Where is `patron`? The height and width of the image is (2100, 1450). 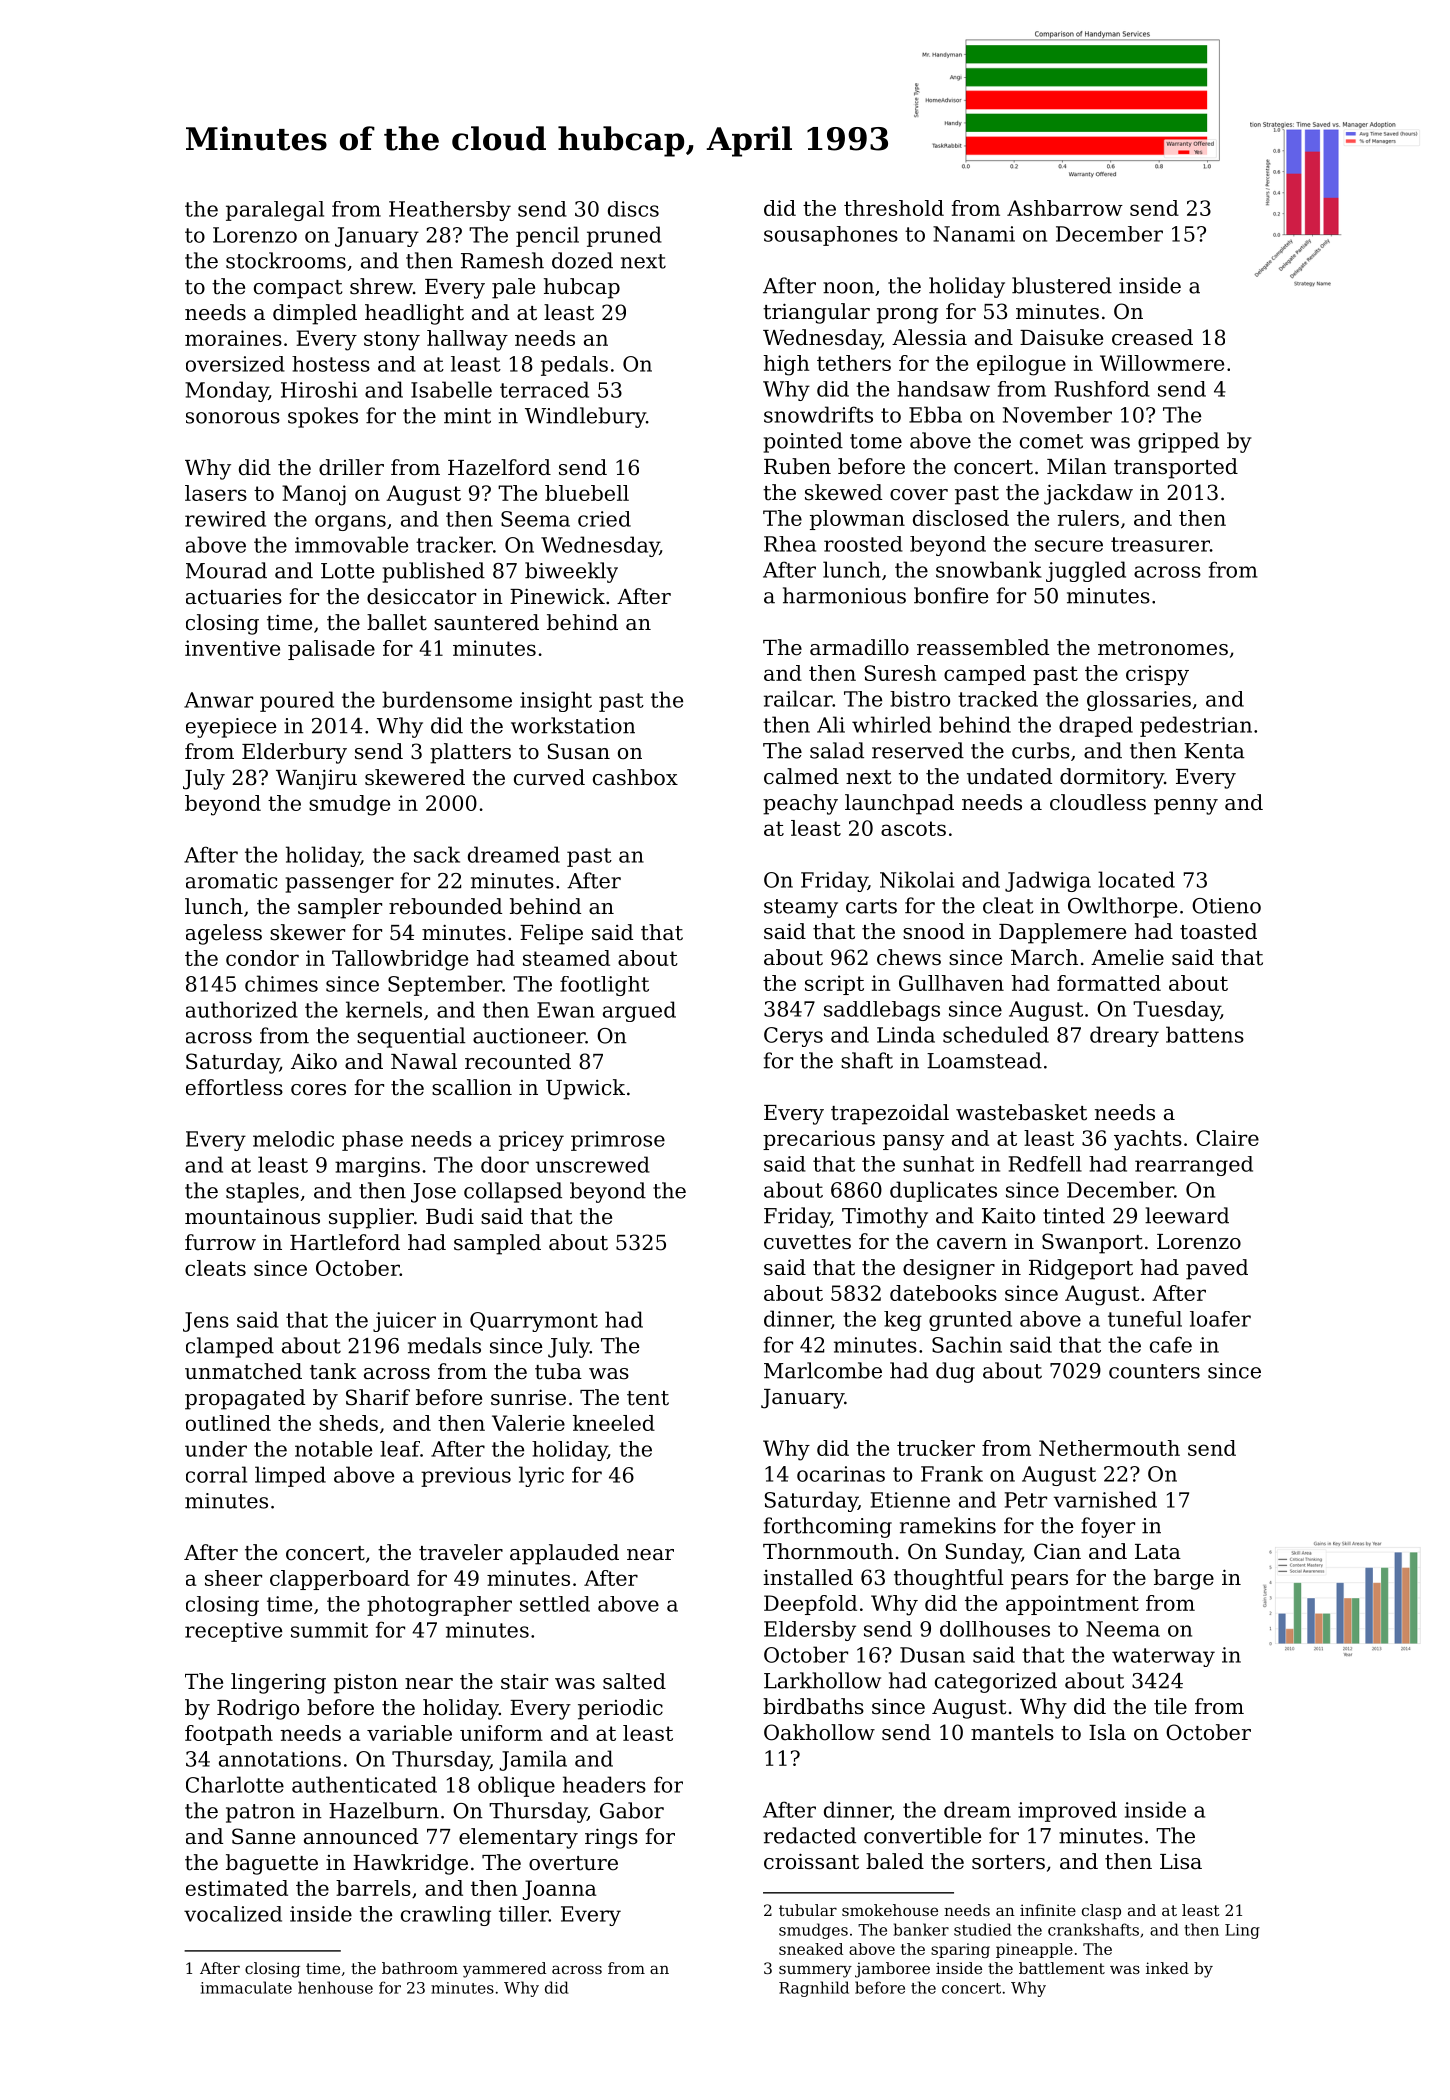
patron is located at coordinates (260, 1813).
